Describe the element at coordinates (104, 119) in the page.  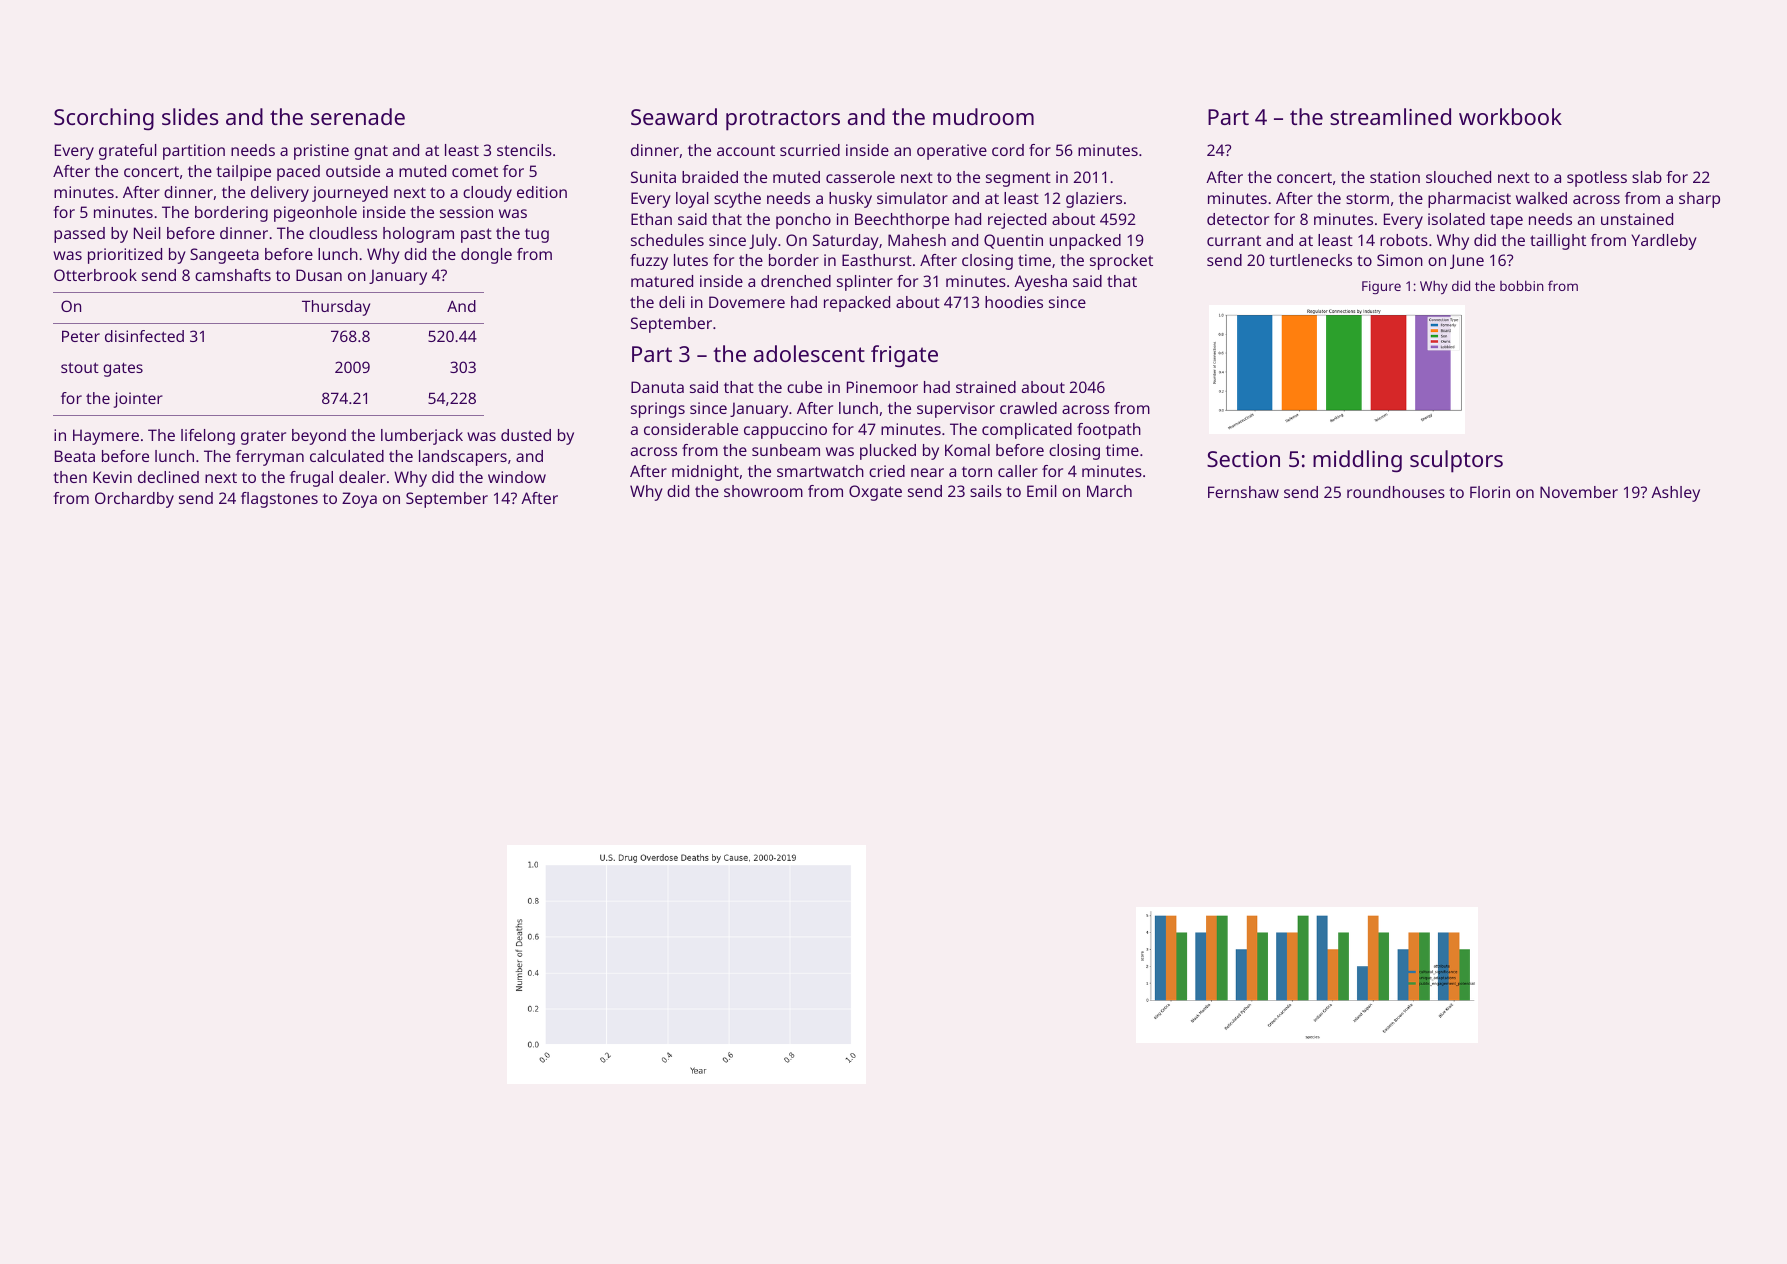
I see `Scorching` at that location.
